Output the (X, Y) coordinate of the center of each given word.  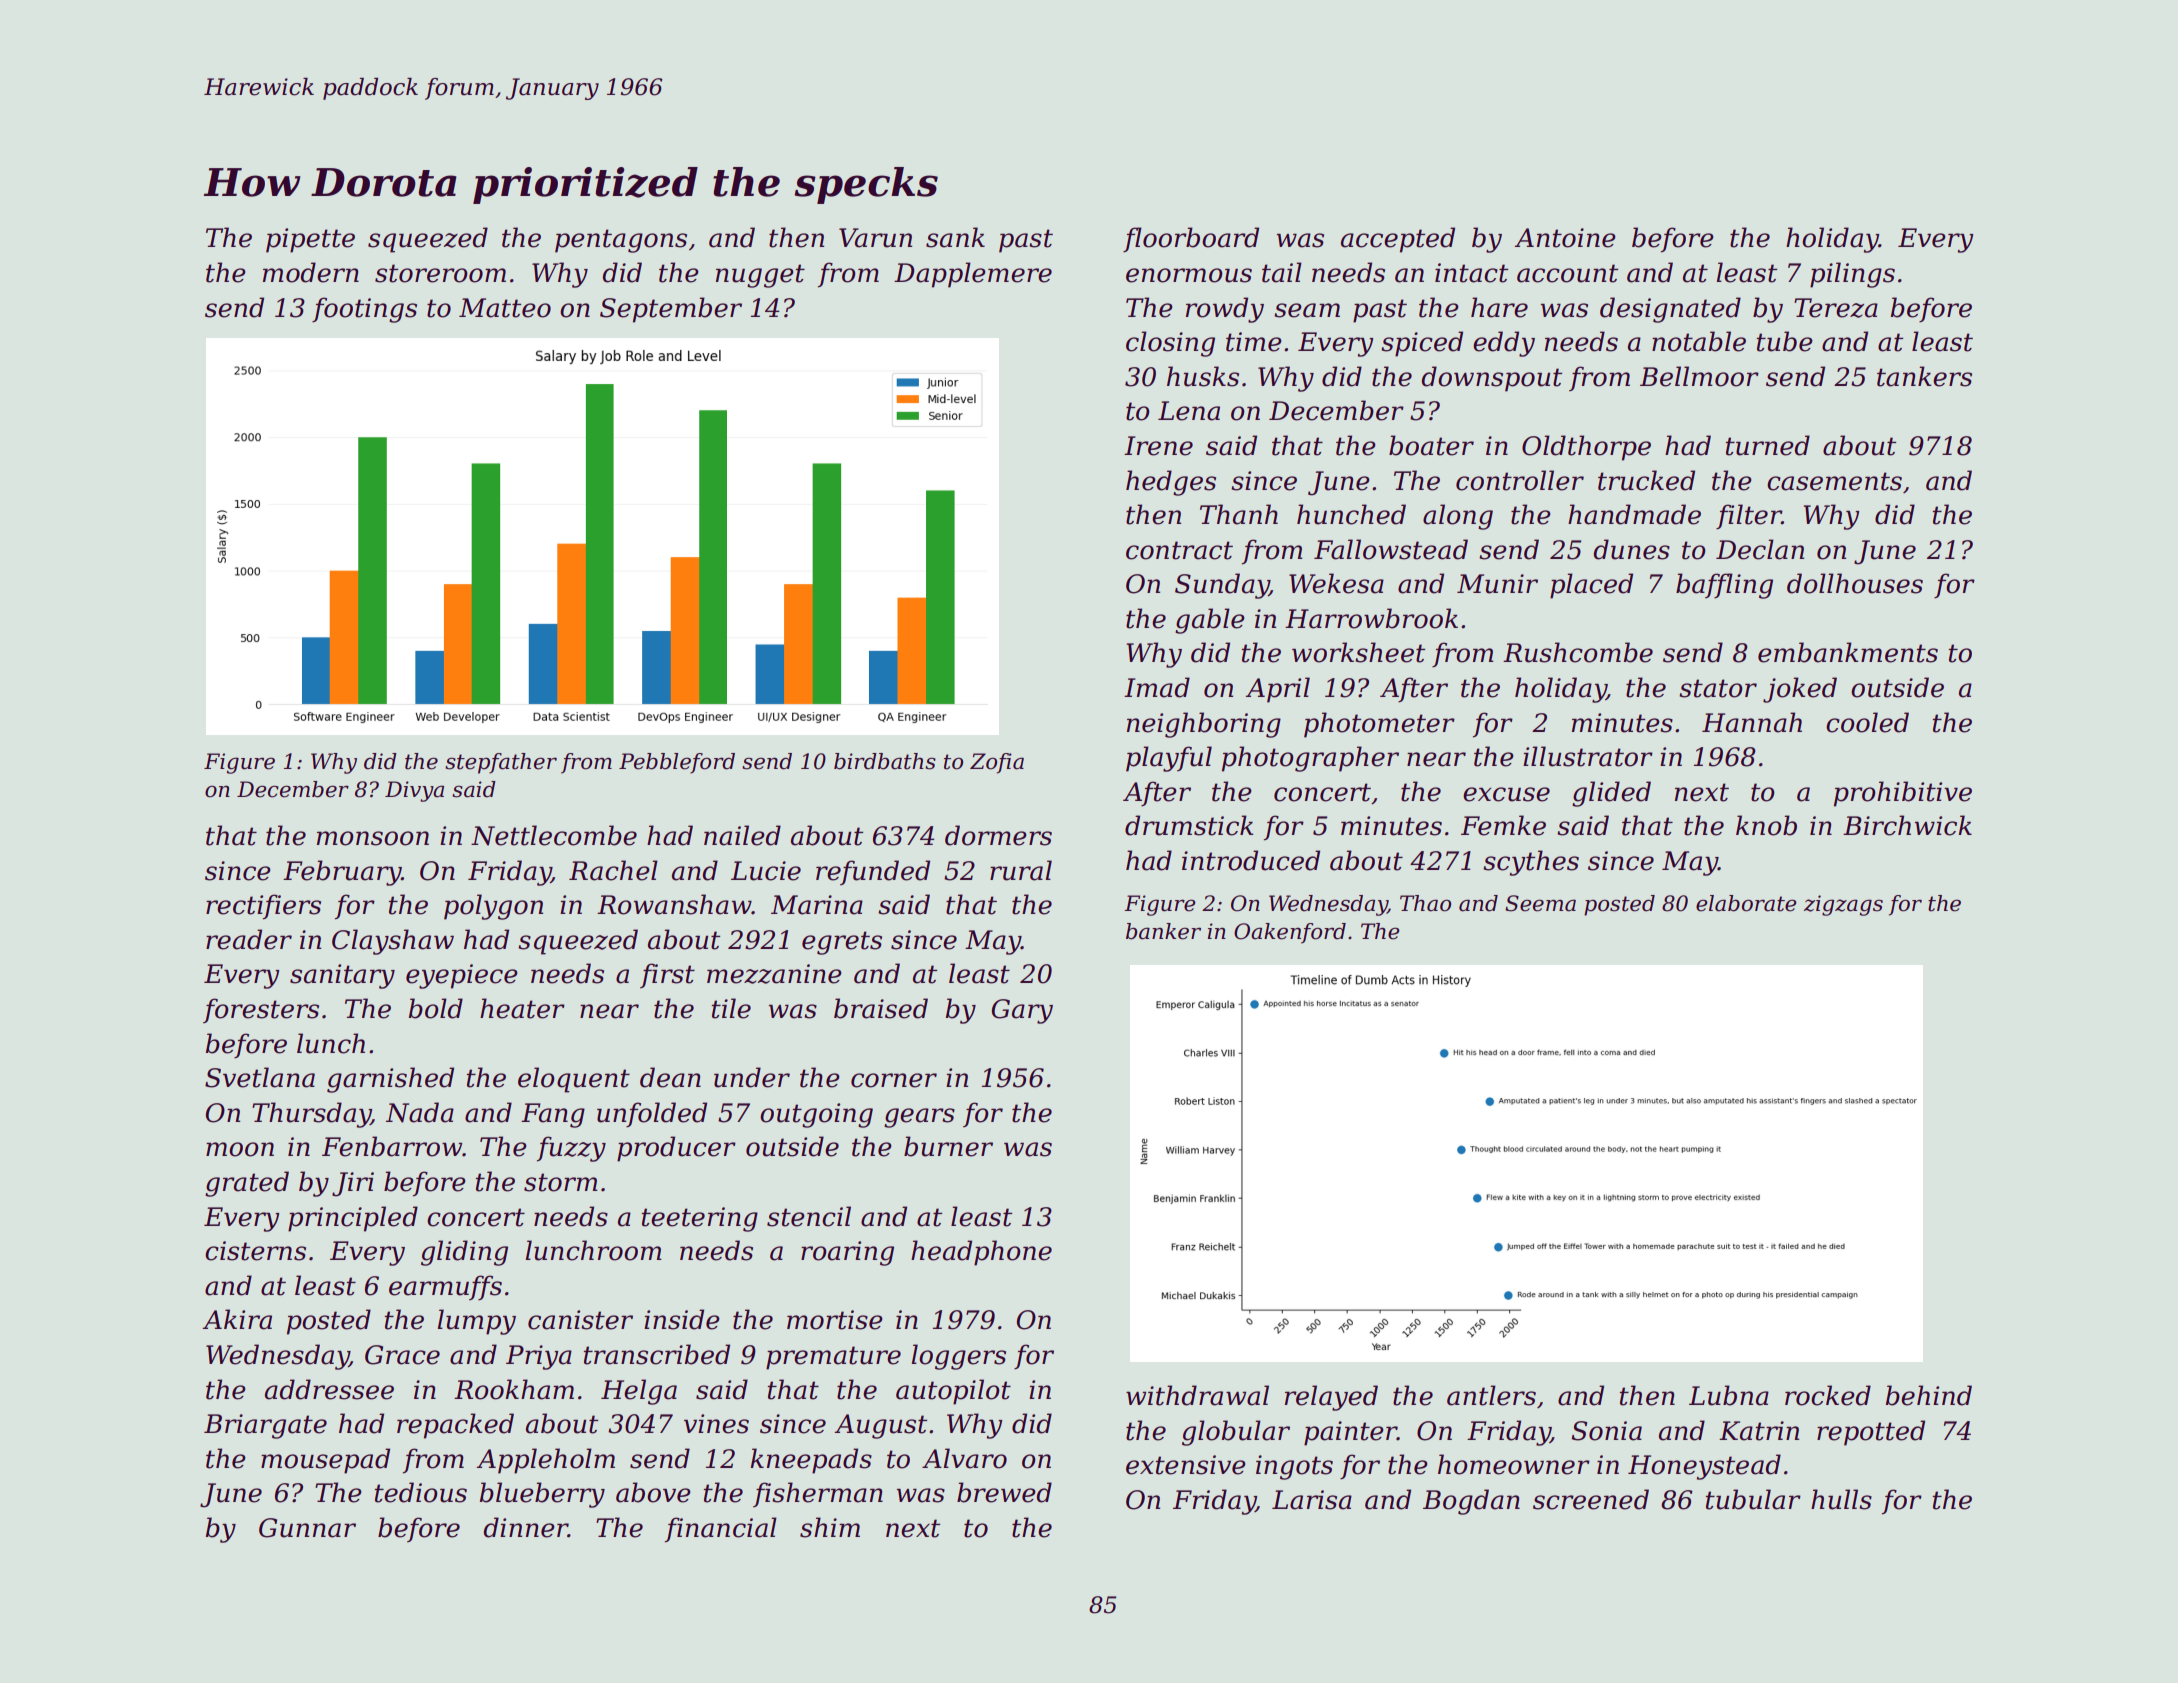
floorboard (1191, 239)
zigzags (1843, 905)
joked (1800, 690)
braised (881, 1008)
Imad (1157, 687)
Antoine (1565, 238)
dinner (526, 1527)
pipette (310, 240)
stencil (809, 1216)
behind (1929, 1395)
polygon (493, 907)
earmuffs (445, 1287)
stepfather (501, 763)
